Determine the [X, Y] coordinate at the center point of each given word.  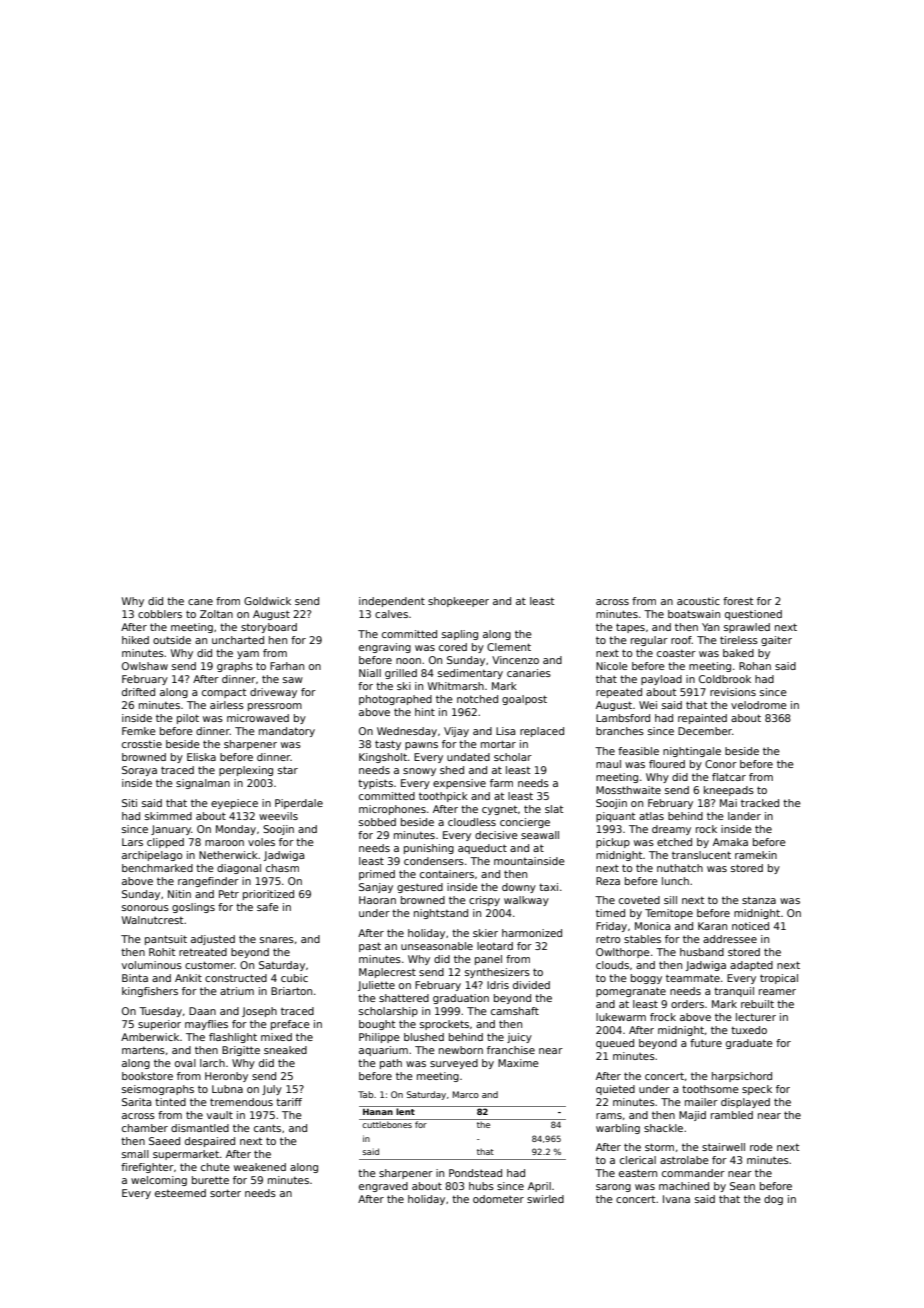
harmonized [532, 933]
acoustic [698, 601]
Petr [229, 894]
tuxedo [749, 1030]
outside [172, 640]
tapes [630, 628]
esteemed [180, 1193]
